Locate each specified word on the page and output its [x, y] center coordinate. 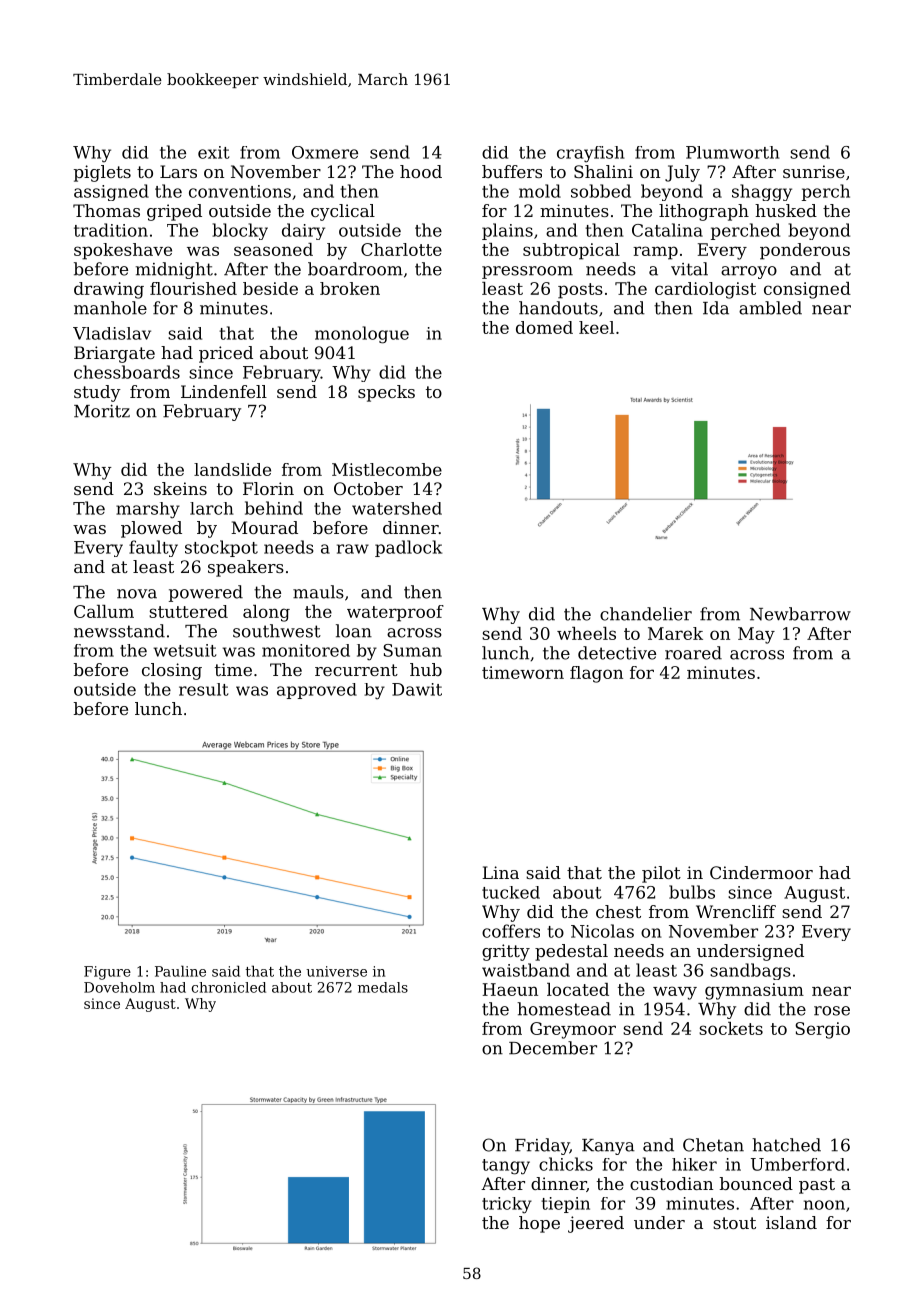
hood [421, 171]
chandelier [646, 614]
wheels [586, 633]
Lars [178, 171]
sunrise [814, 171]
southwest [277, 631]
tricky [507, 1205]
